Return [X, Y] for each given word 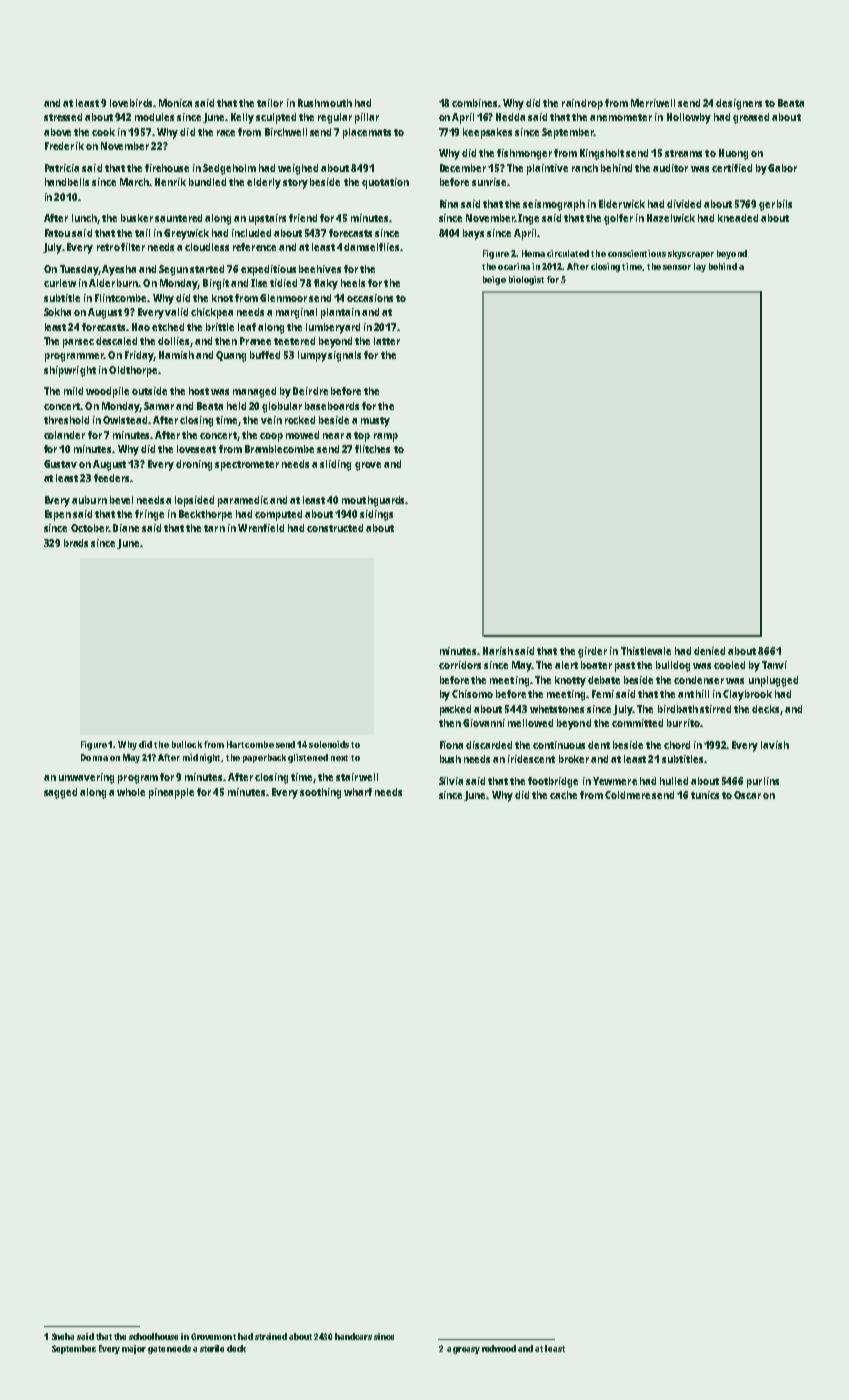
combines [474, 103]
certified [732, 168]
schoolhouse [153, 1336]
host [199, 391]
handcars [353, 1336]
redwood [499, 1348]
